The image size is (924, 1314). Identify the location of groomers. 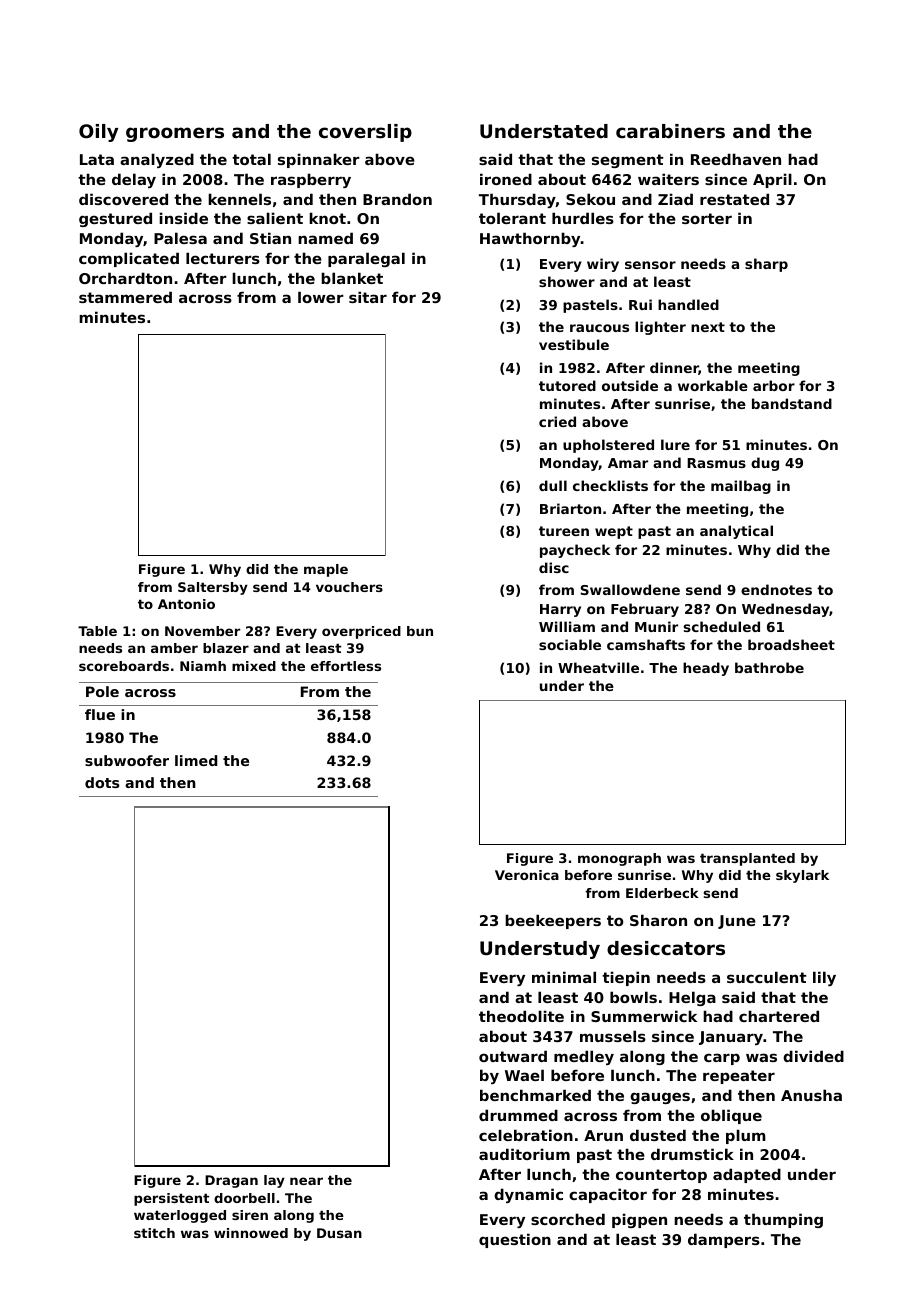
(175, 134).
